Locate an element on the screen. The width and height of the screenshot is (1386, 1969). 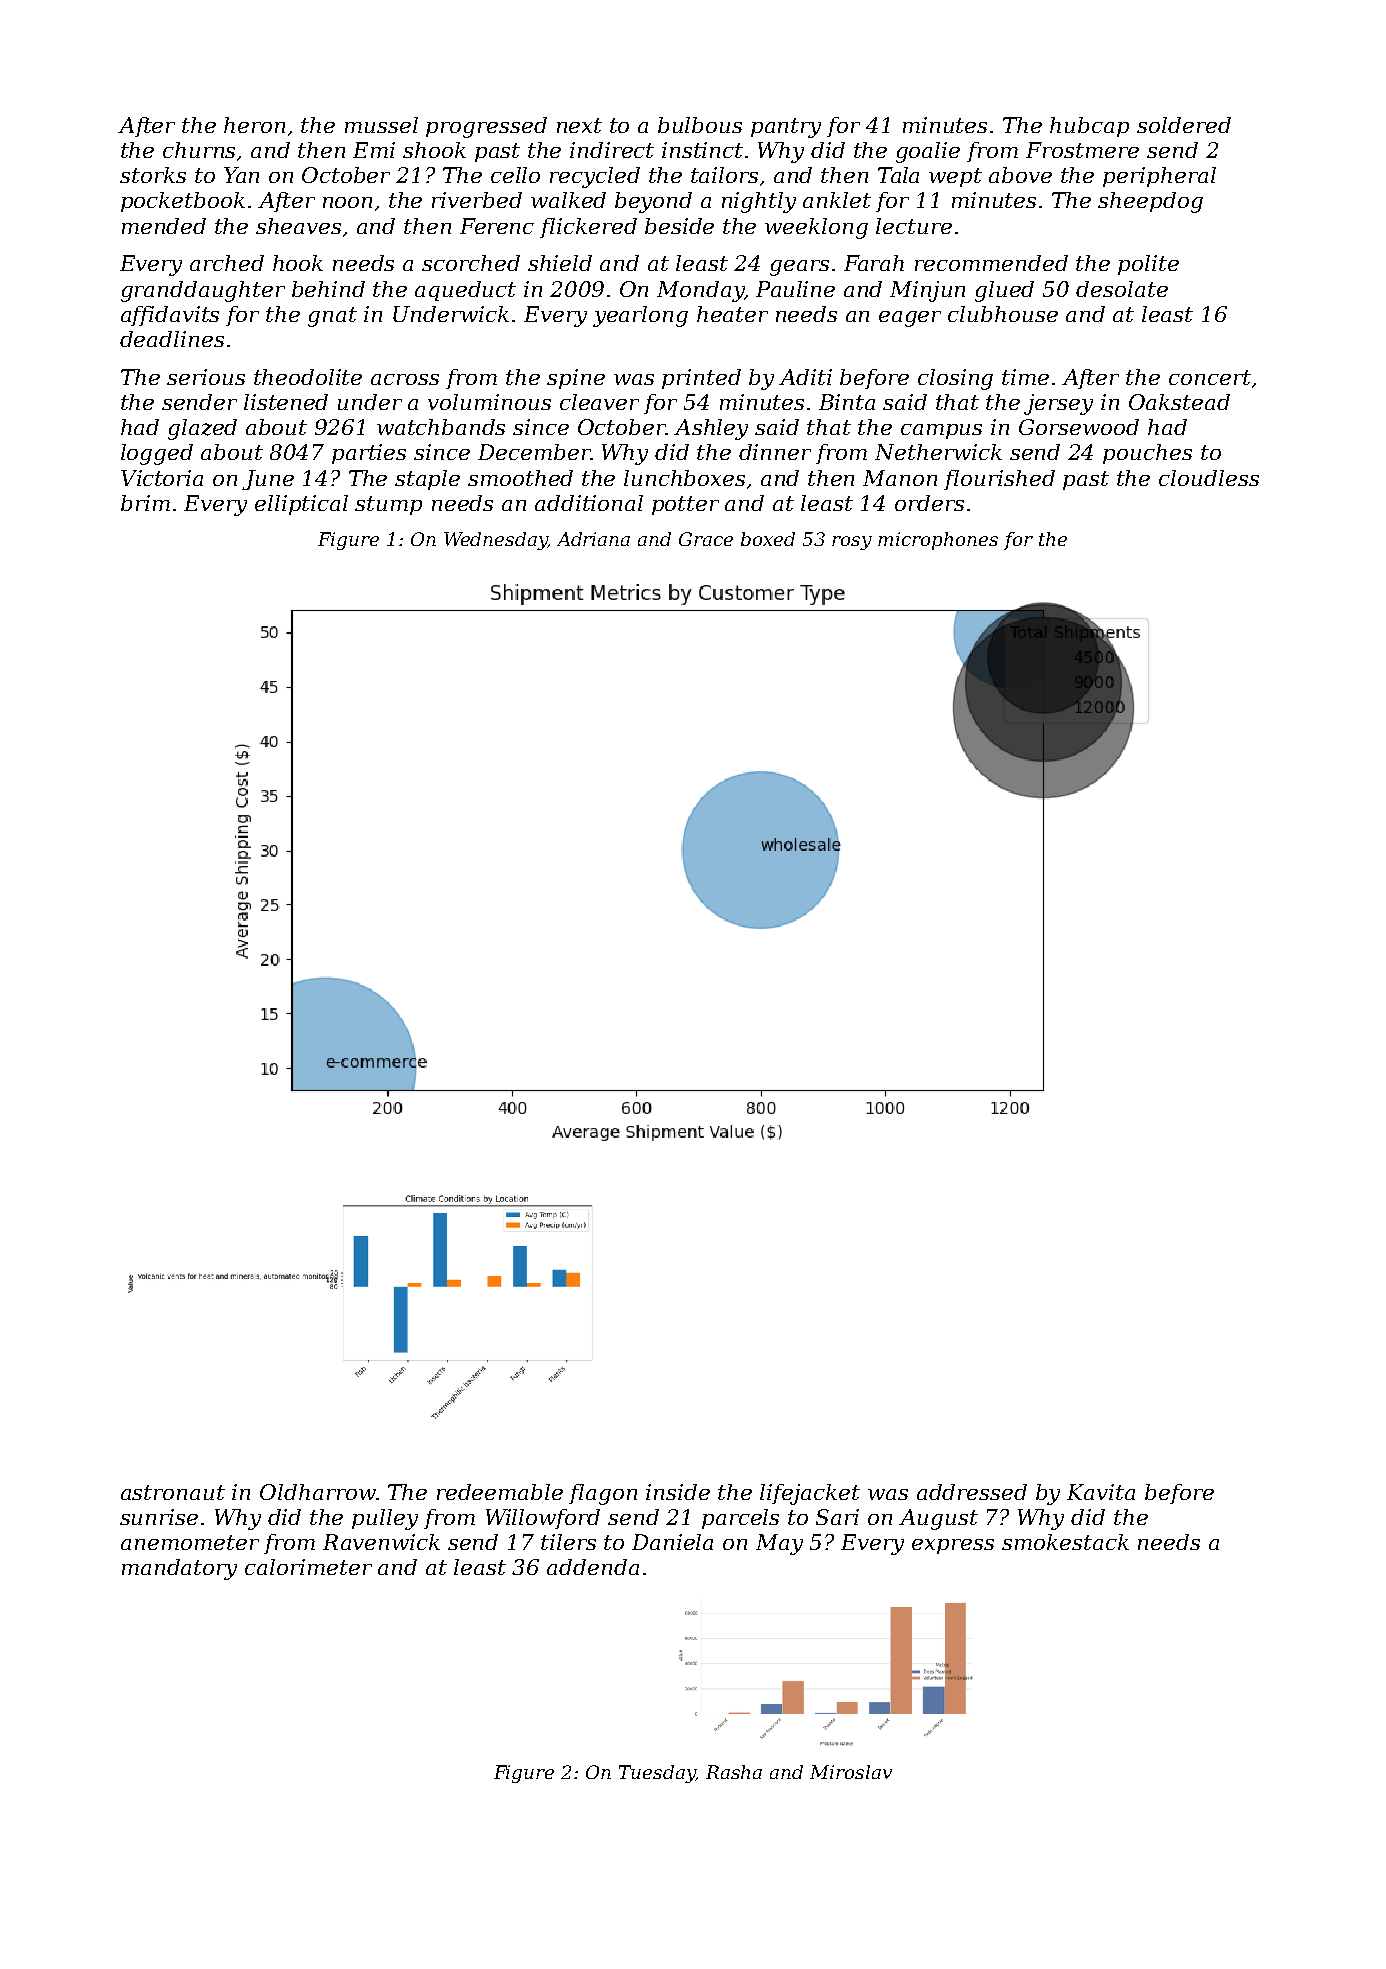
brim is located at coordinates (145, 503).
